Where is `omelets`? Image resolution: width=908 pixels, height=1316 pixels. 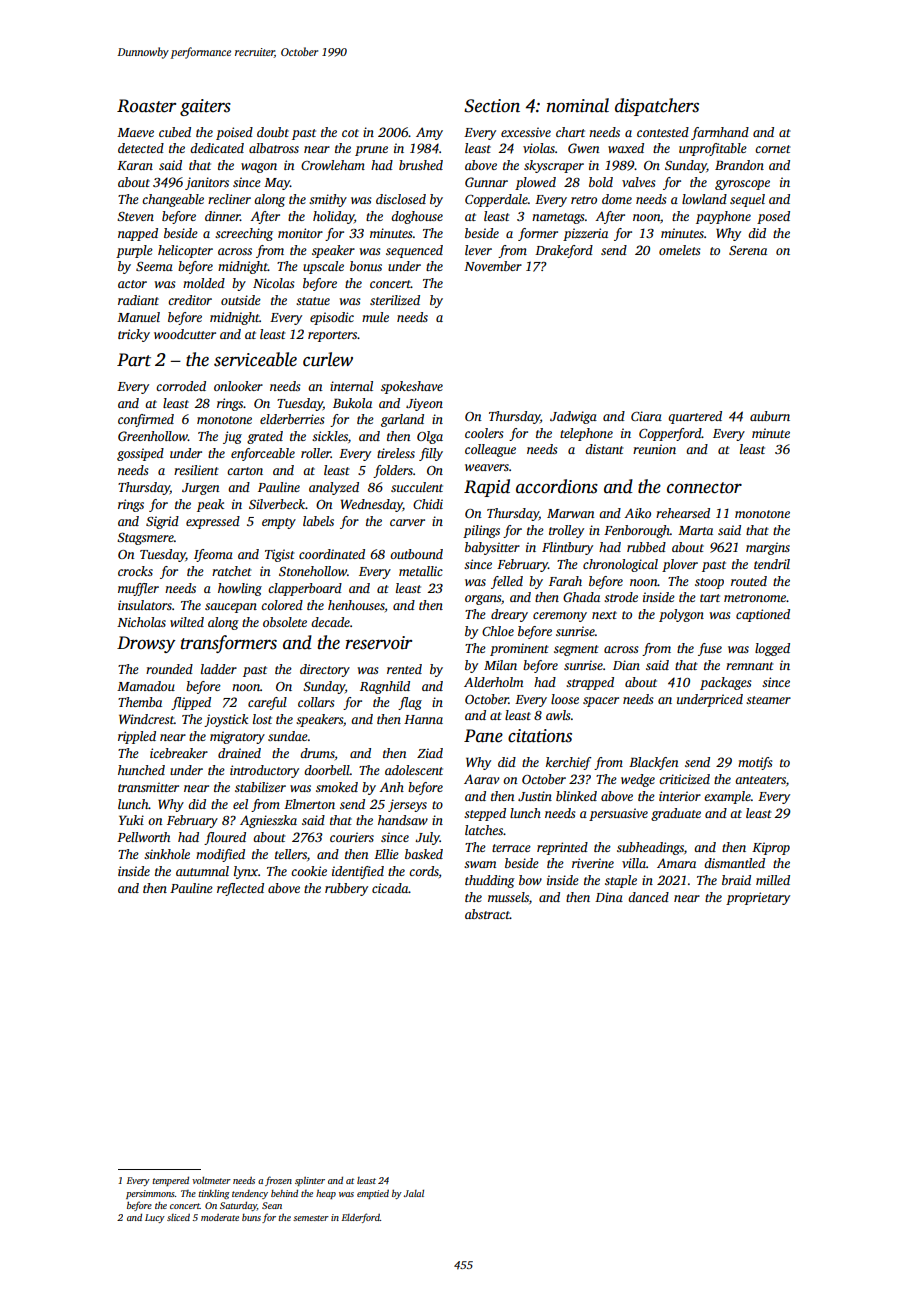 omelets is located at coordinates (679, 250).
